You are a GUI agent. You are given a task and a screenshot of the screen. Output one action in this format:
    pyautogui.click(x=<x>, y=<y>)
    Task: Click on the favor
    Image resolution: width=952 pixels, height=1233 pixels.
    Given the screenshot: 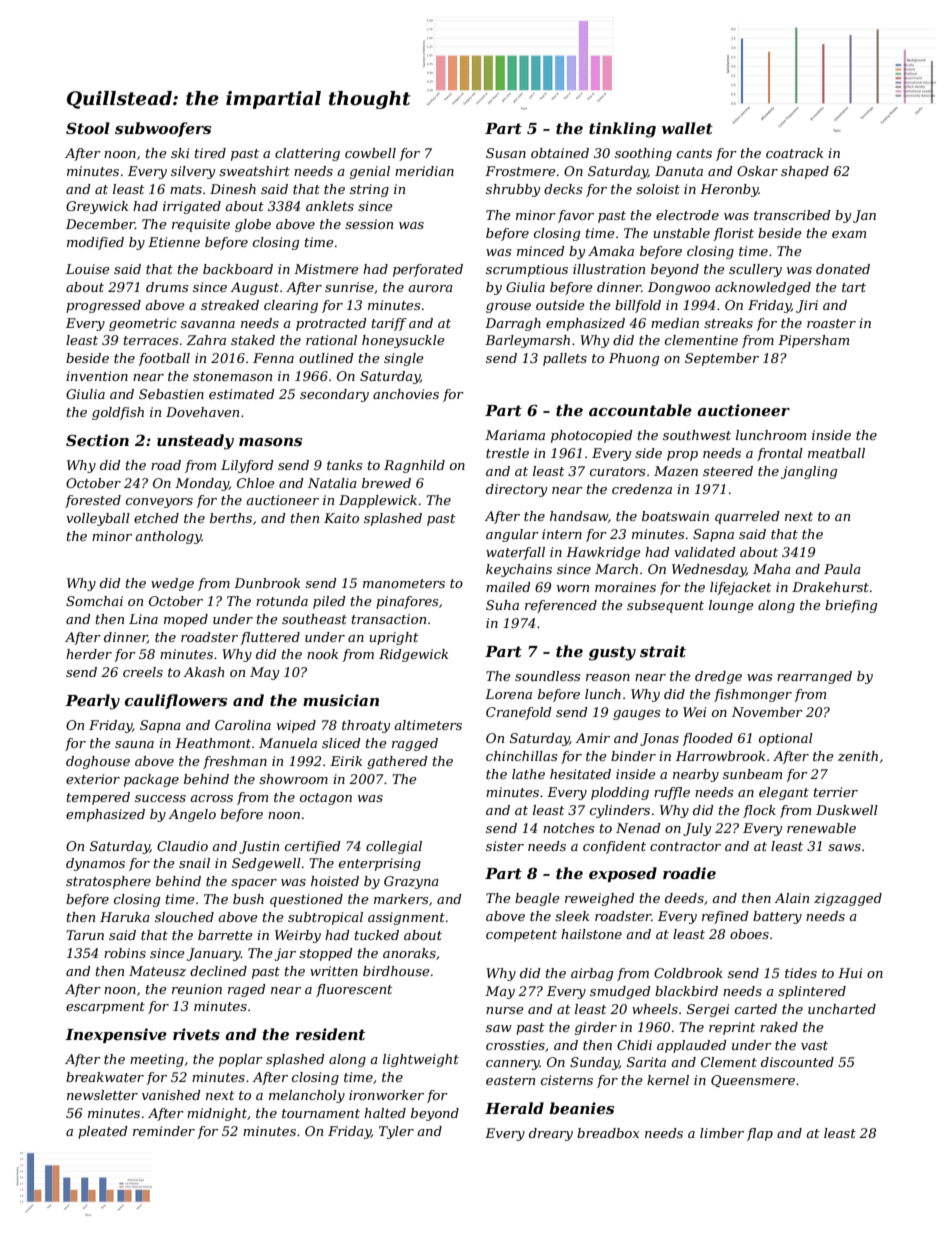 What is the action you would take?
    pyautogui.click(x=576, y=216)
